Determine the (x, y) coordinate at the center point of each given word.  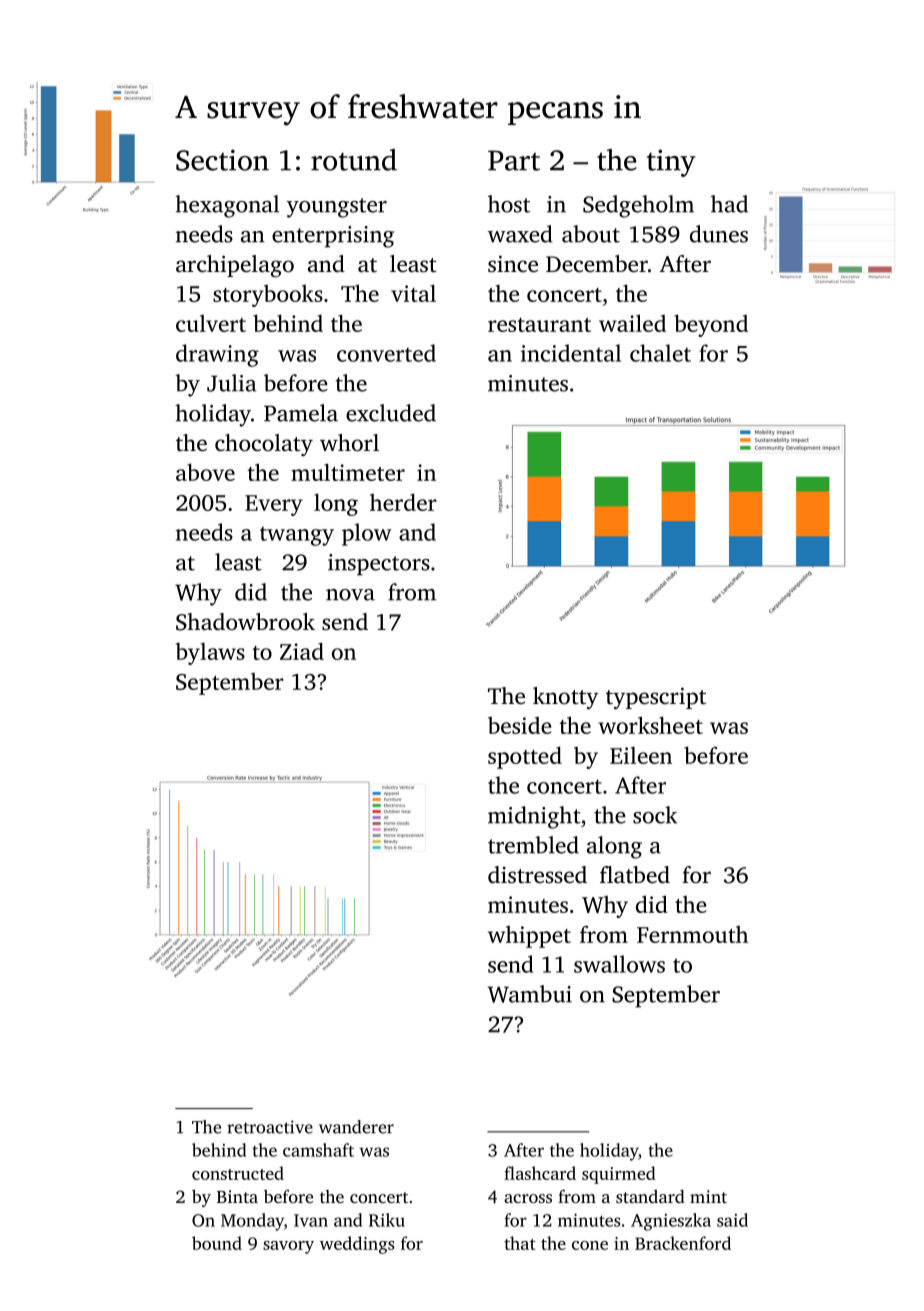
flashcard (540, 1173)
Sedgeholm (638, 206)
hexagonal (227, 206)
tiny (671, 163)
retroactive (270, 1127)
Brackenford (683, 1243)
